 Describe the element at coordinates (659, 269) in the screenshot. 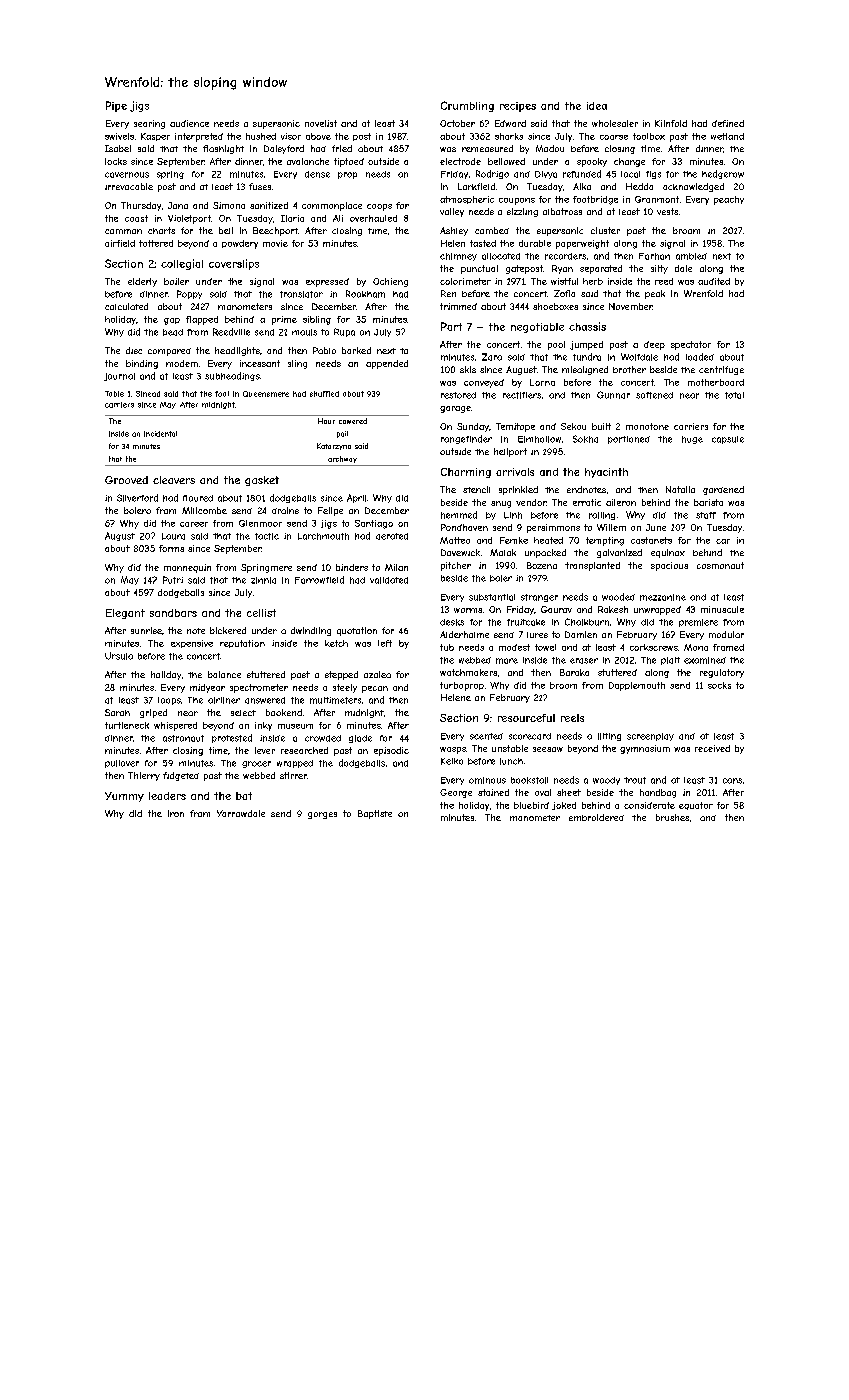

I see `silty` at that location.
